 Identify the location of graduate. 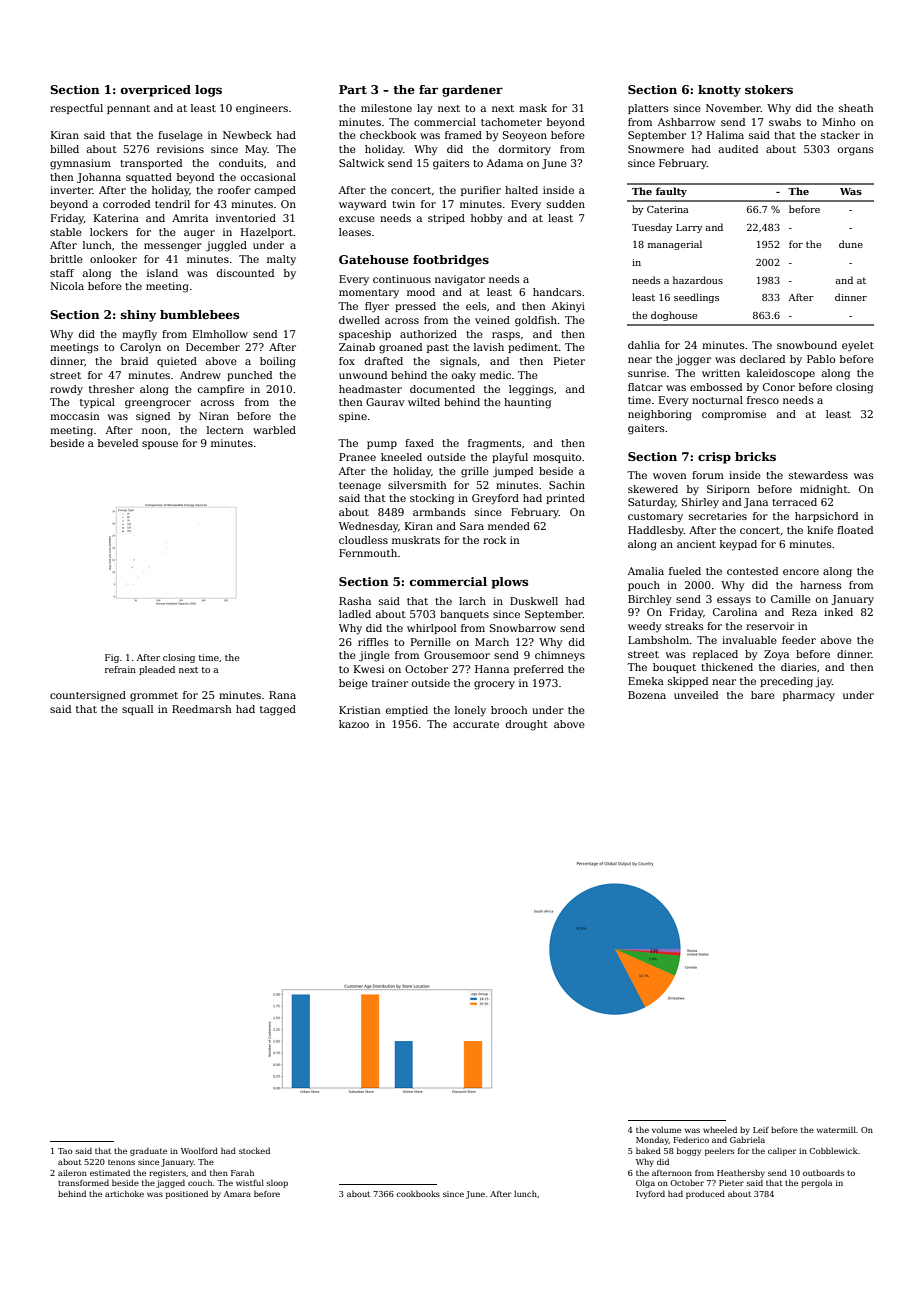
(148, 1151).
